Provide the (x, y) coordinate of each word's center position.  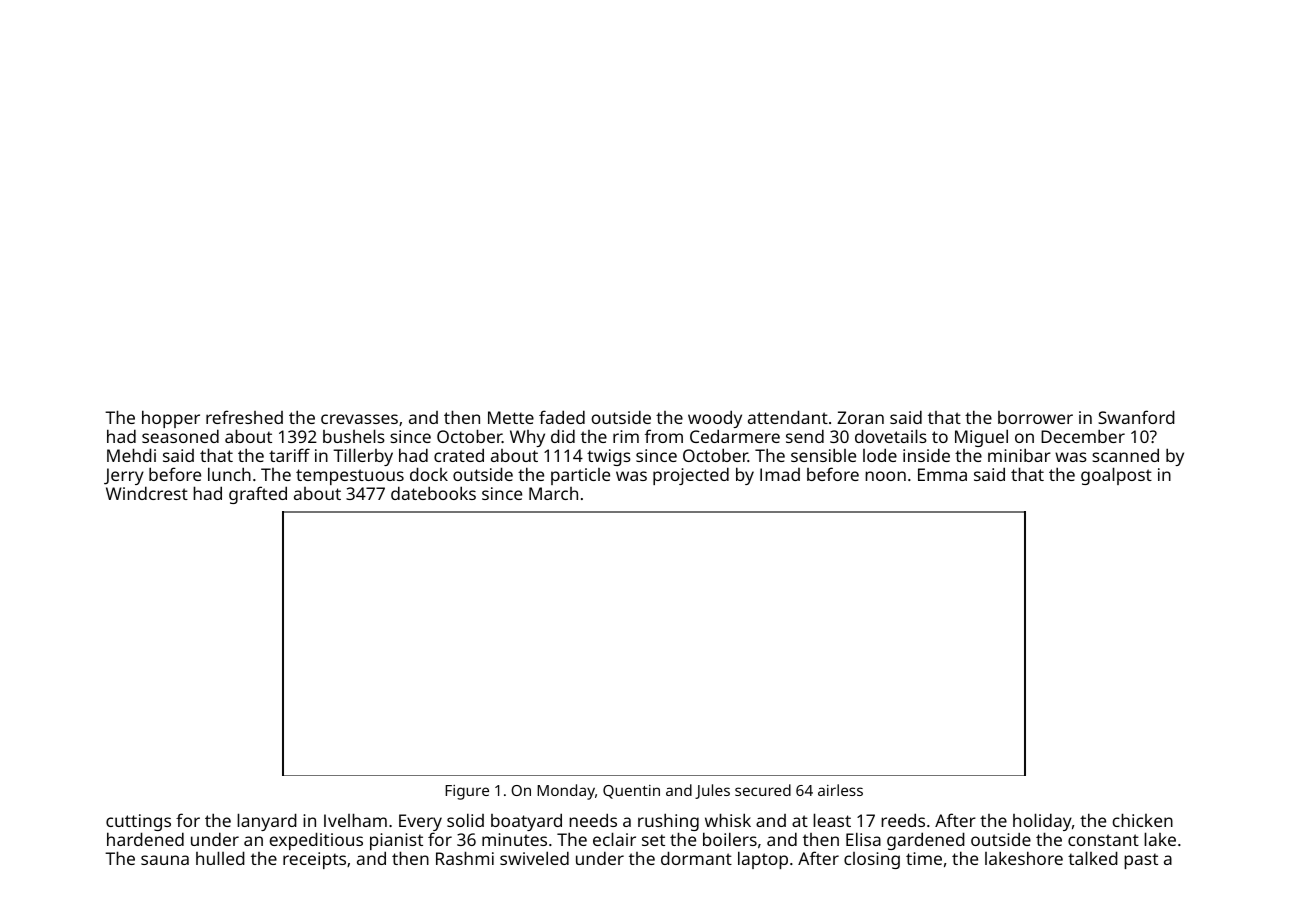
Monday (566, 792)
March (553, 493)
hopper (171, 419)
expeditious (316, 841)
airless (840, 790)
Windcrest (147, 493)
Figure (467, 792)
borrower (1035, 417)
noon (885, 476)
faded (562, 417)
